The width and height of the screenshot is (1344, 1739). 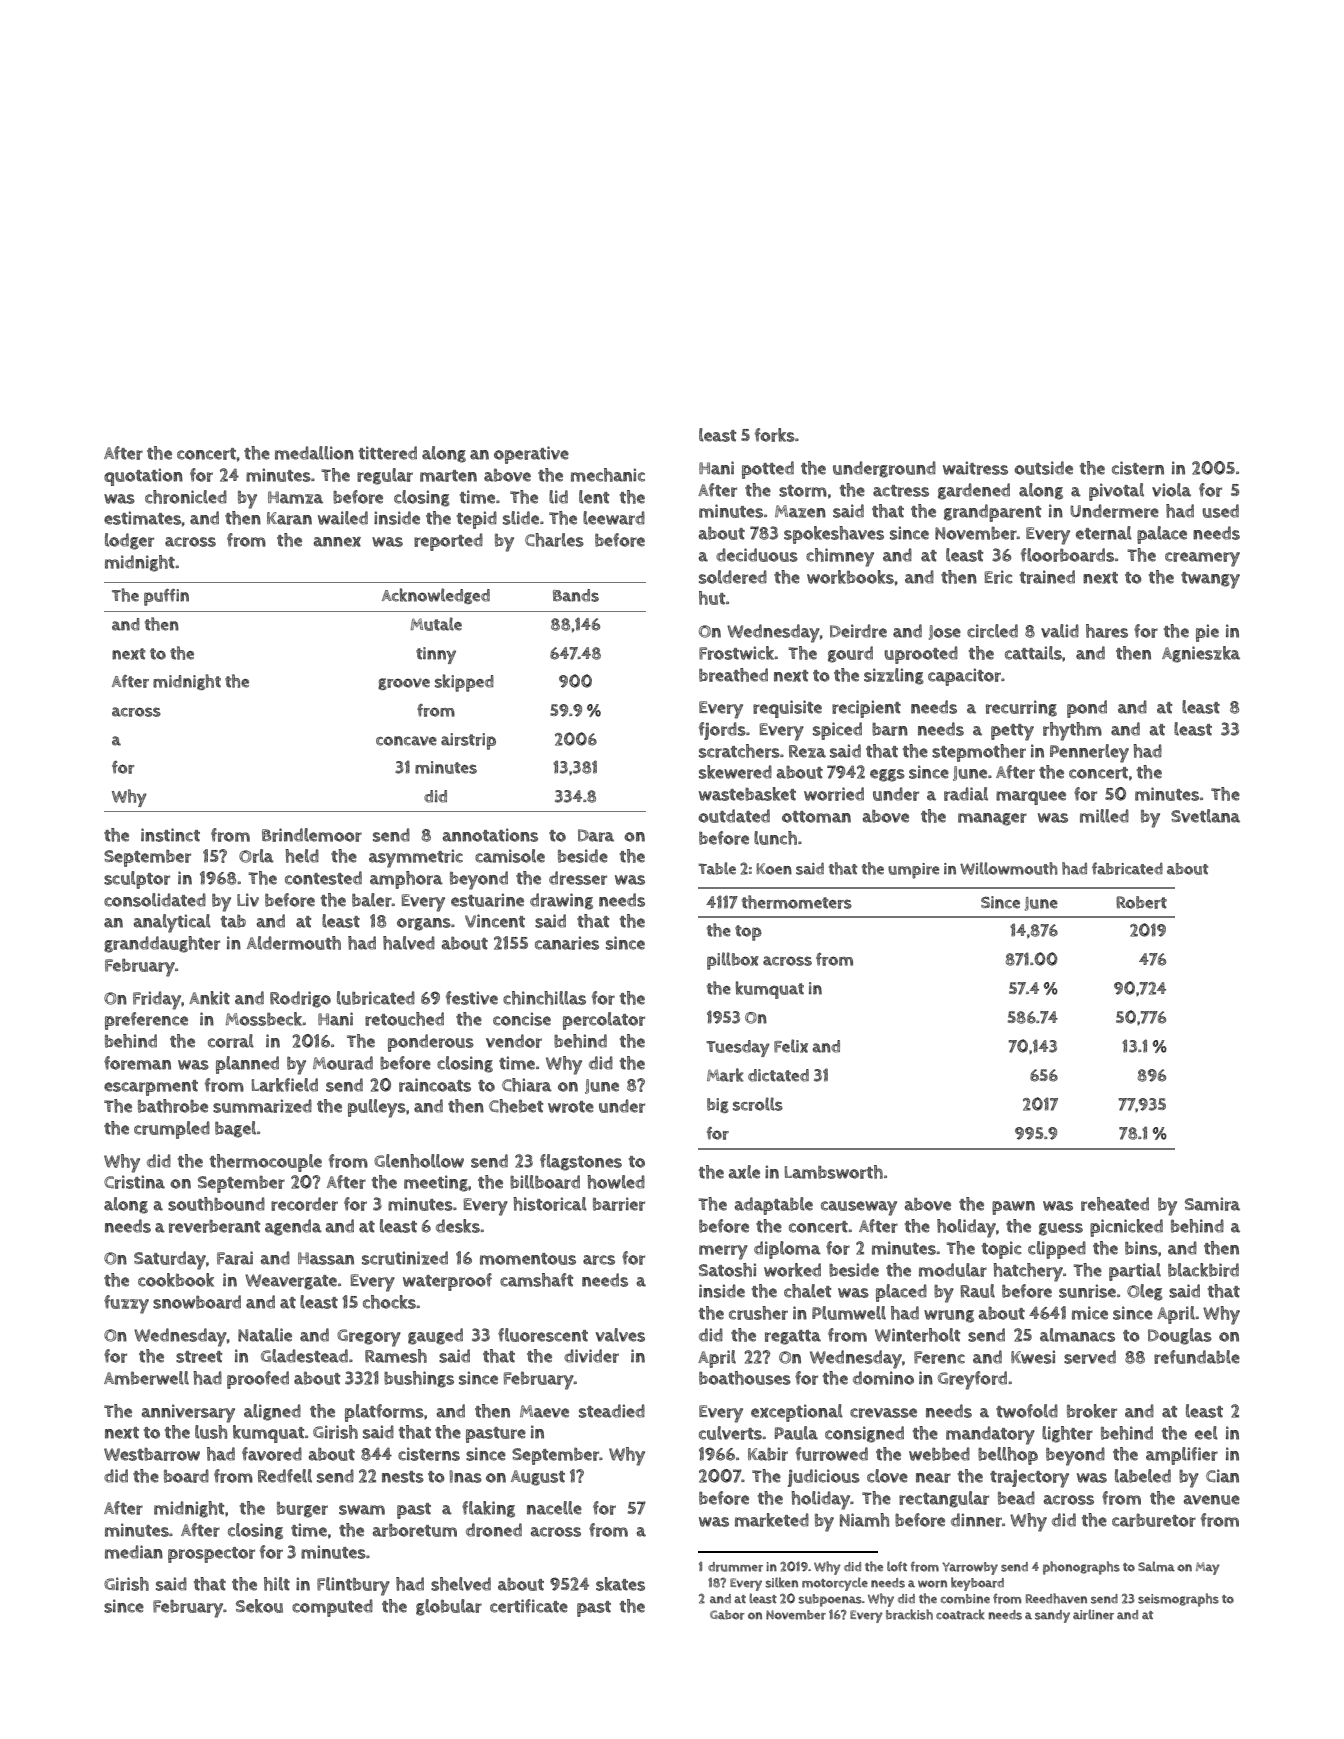 What do you see at coordinates (745, 1378) in the screenshot?
I see `boathouses` at bounding box center [745, 1378].
